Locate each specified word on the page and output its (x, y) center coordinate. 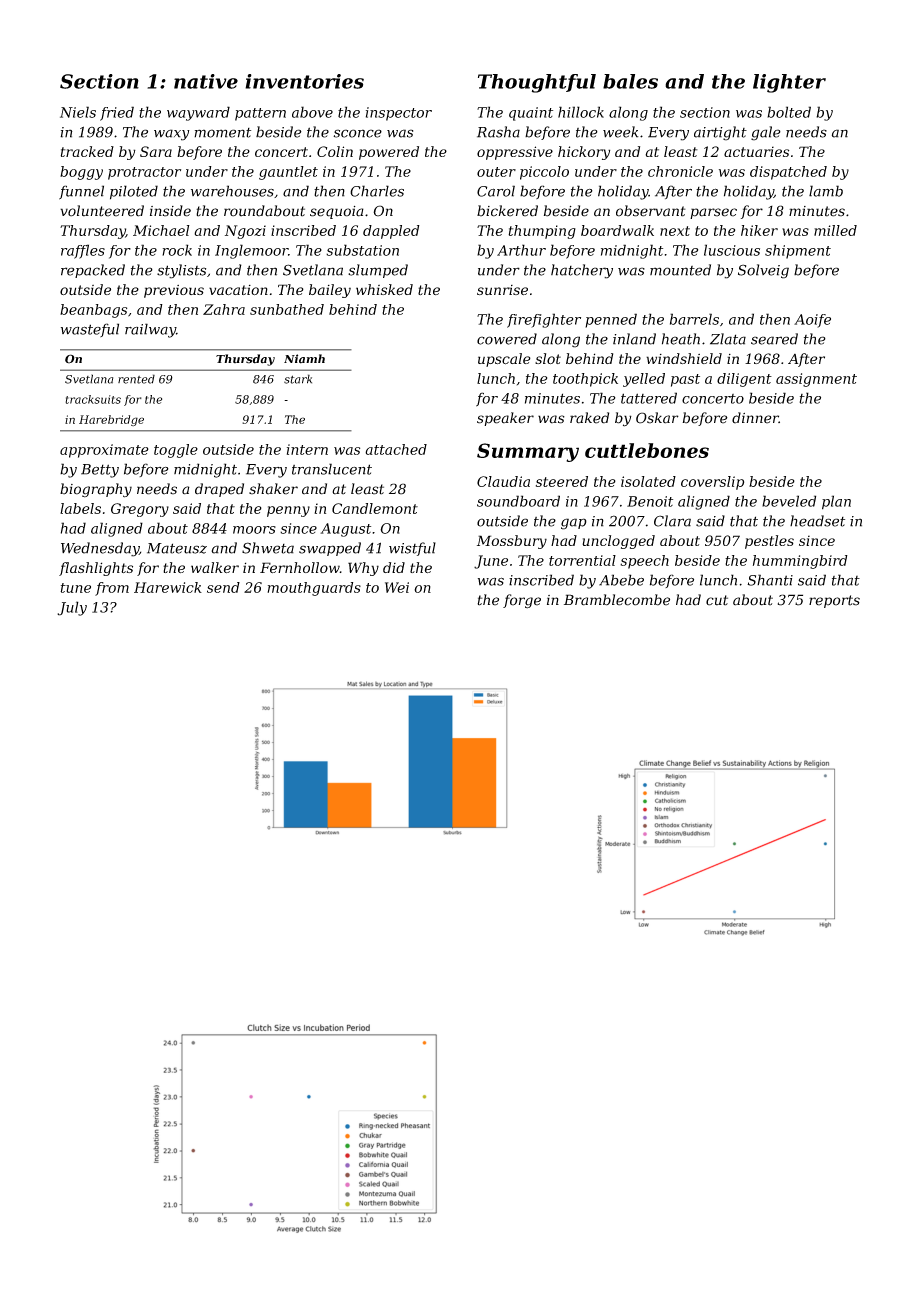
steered (562, 481)
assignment (816, 380)
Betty (100, 471)
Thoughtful (537, 83)
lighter (789, 83)
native (206, 81)
